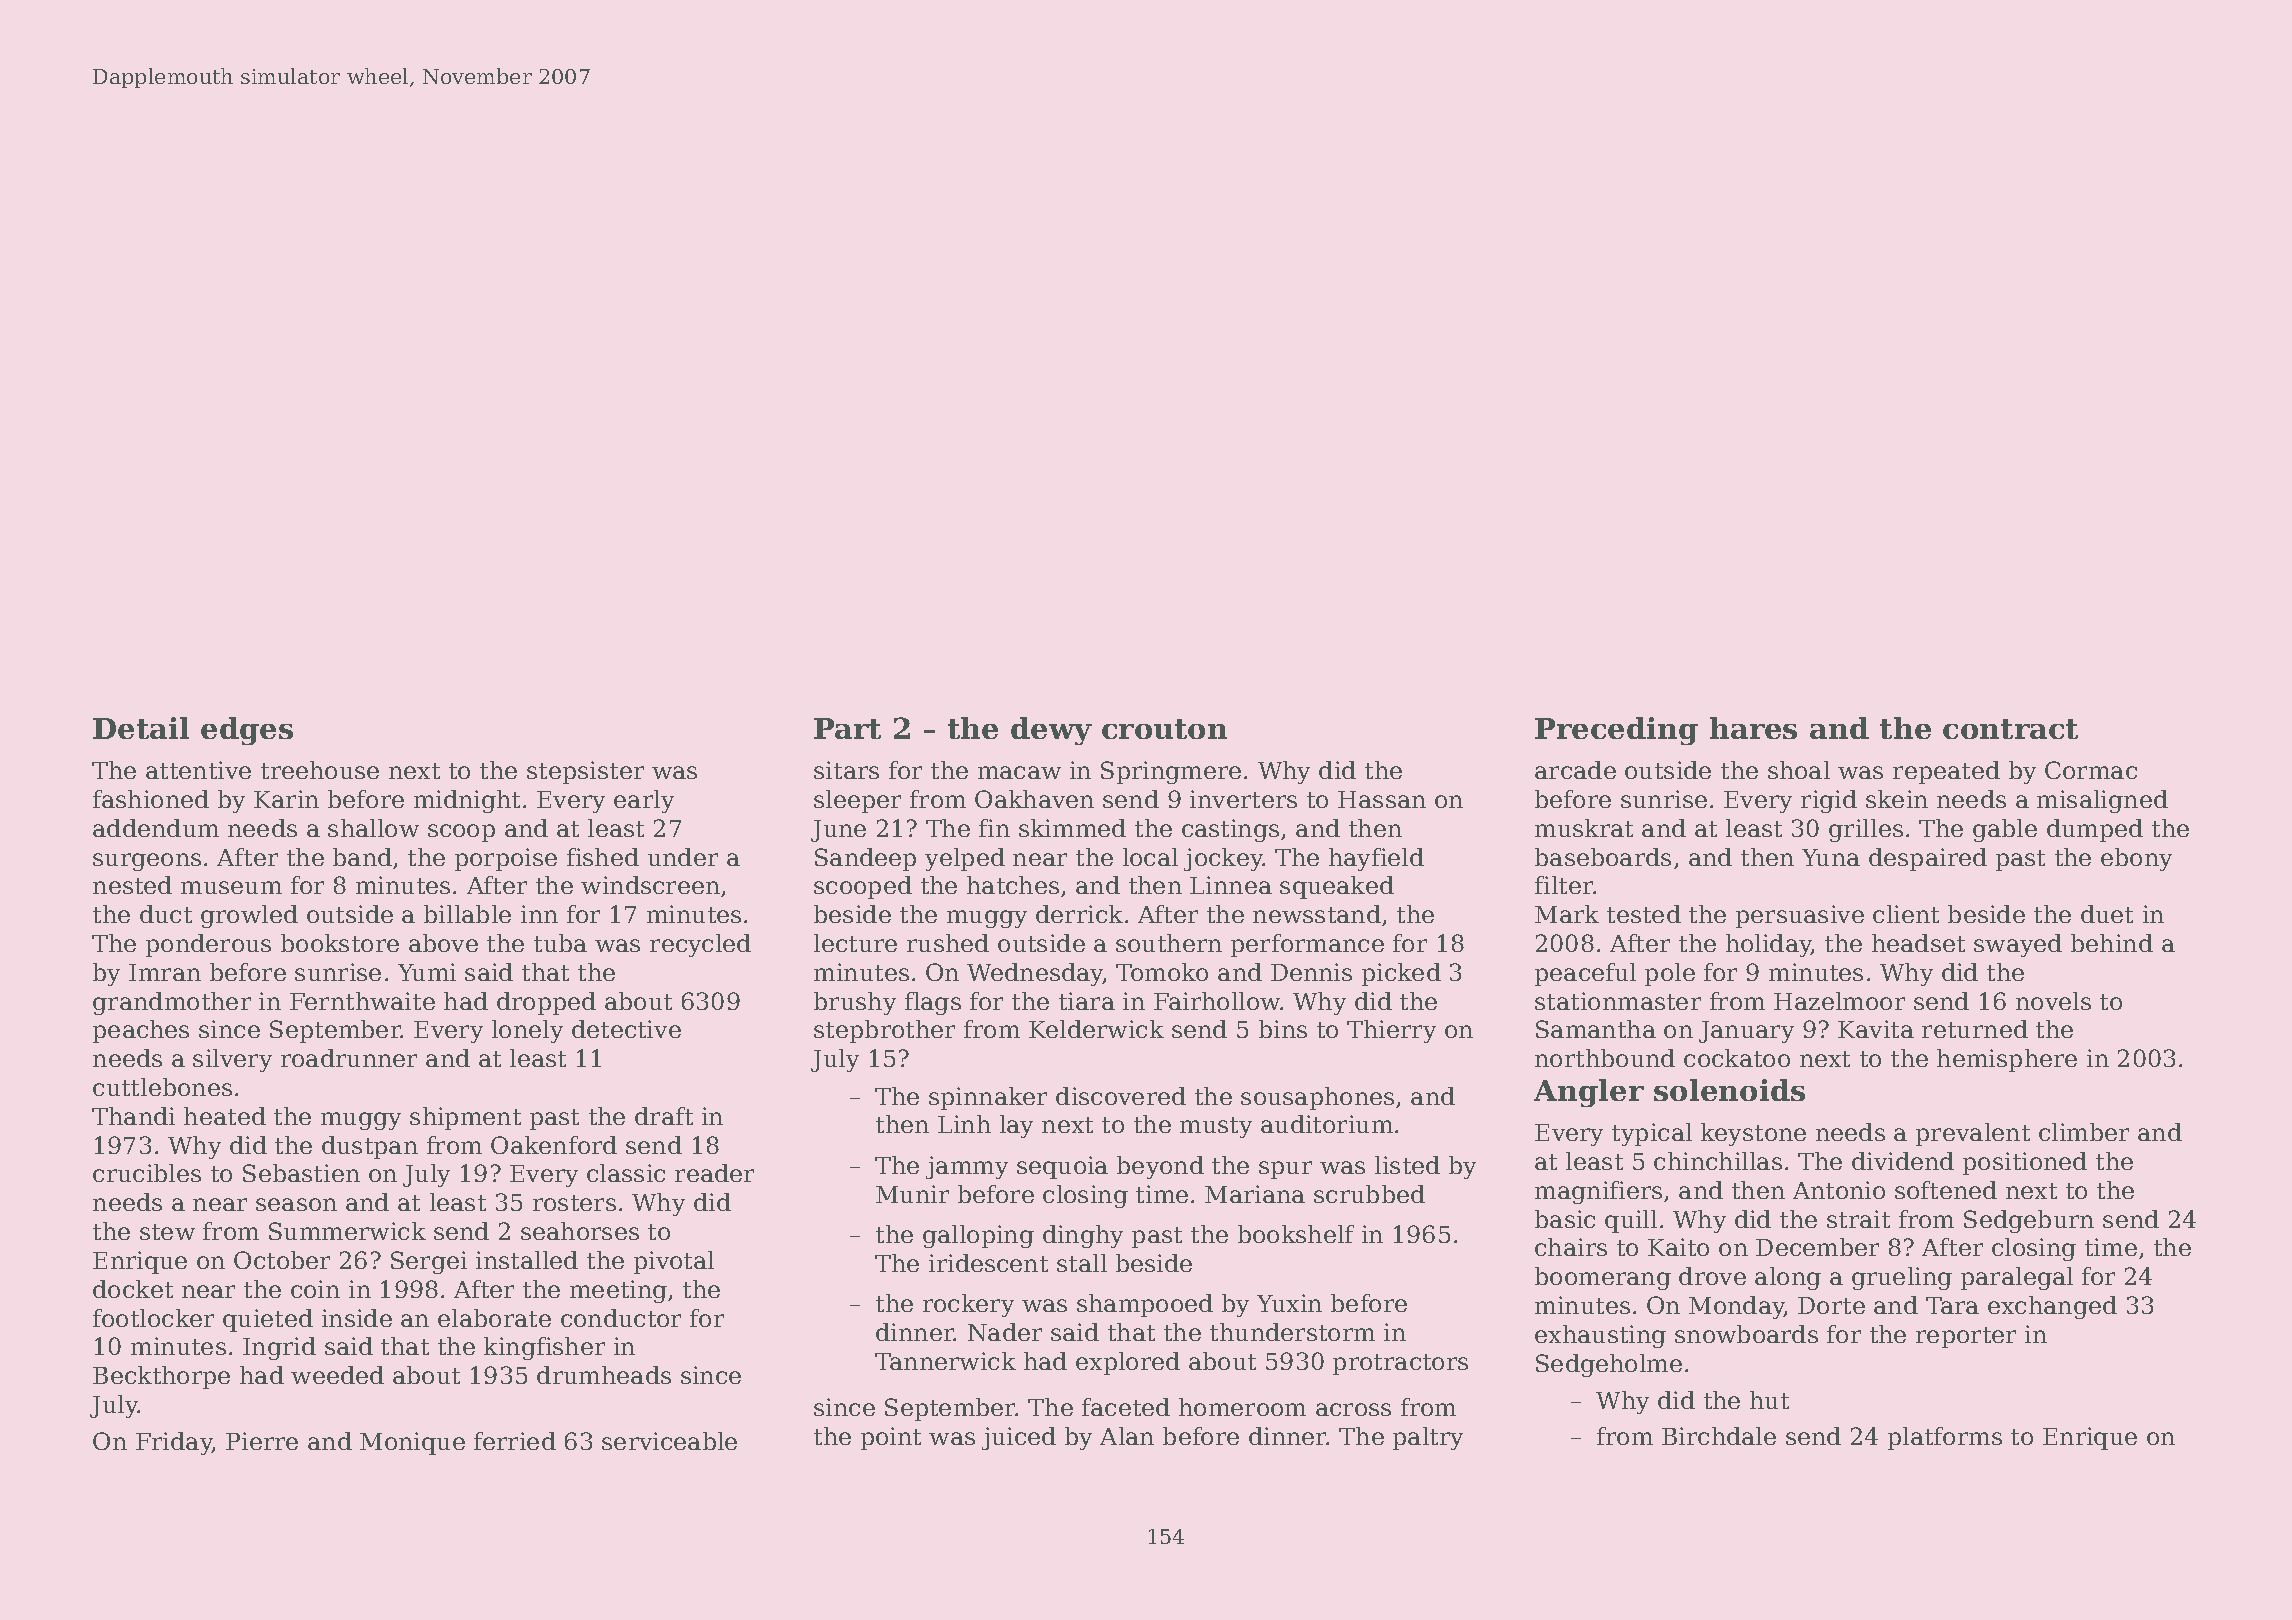  Describe the element at coordinates (1243, 799) in the screenshot. I see `inverters` at that location.
